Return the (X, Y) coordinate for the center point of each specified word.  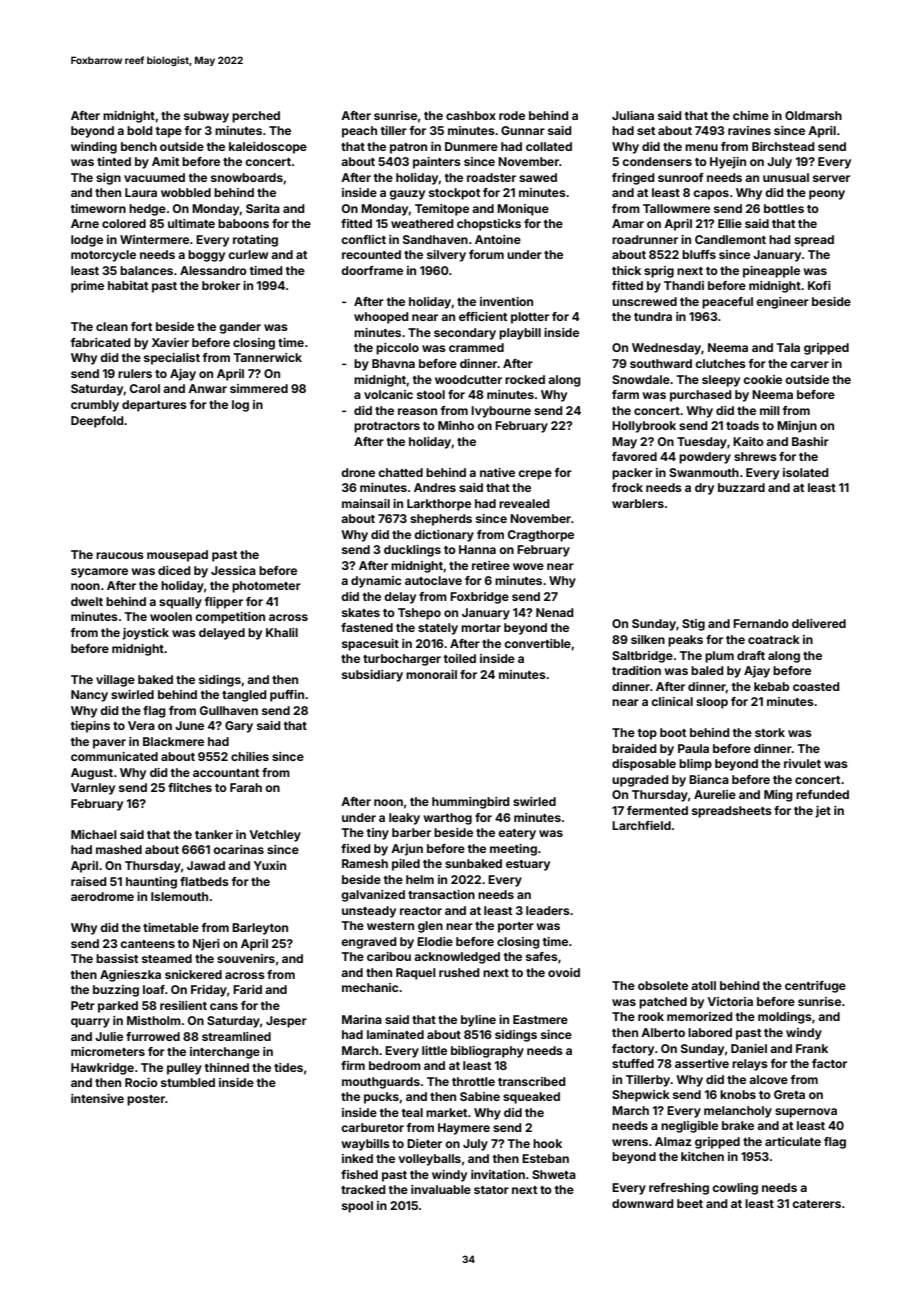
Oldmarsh (813, 115)
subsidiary (372, 676)
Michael (94, 834)
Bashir (810, 441)
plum (719, 657)
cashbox (471, 115)
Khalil (282, 632)
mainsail (366, 503)
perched (256, 117)
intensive (97, 1098)
